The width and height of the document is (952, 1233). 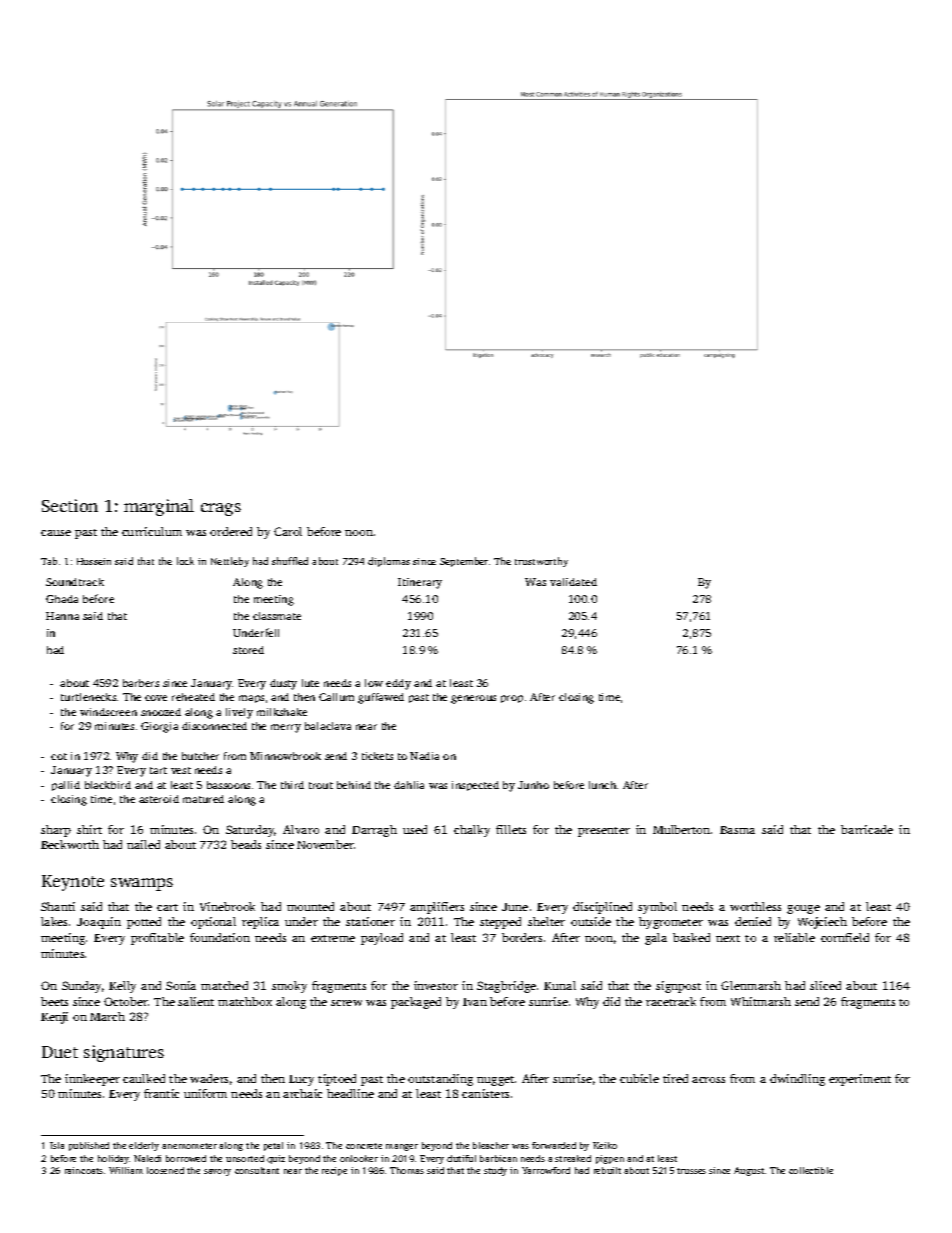 I want to click on Carol, so click(x=288, y=531).
